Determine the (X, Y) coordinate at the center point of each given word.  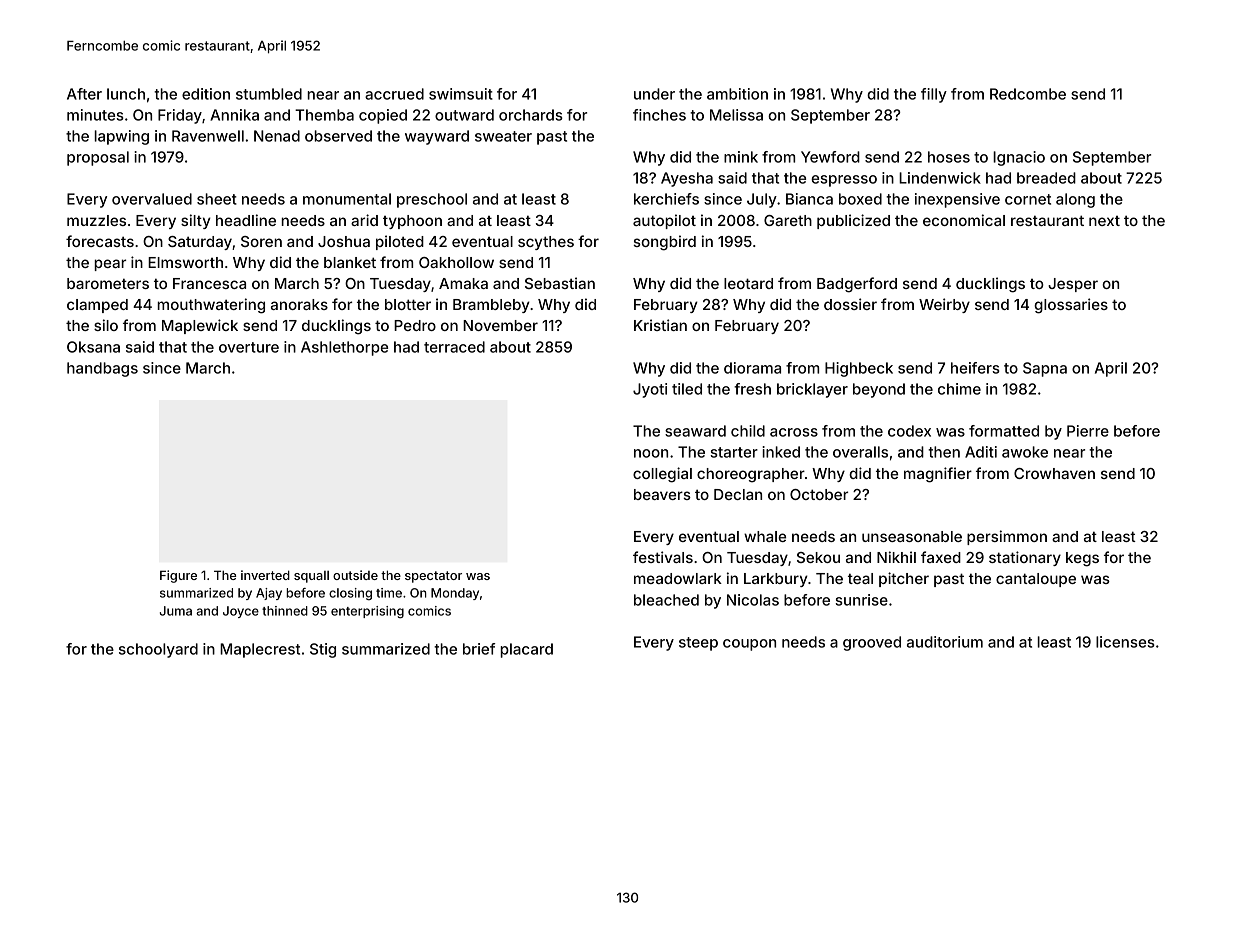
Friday (180, 116)
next (1104, 221)
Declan (738, 494)
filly (934, 95)
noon (651, 453)
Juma (176, 611)
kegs (1082, 559)
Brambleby (491, 306)
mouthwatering (211, 306)
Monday (455, 594)
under (654, 94)
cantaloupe (1036, 580)
